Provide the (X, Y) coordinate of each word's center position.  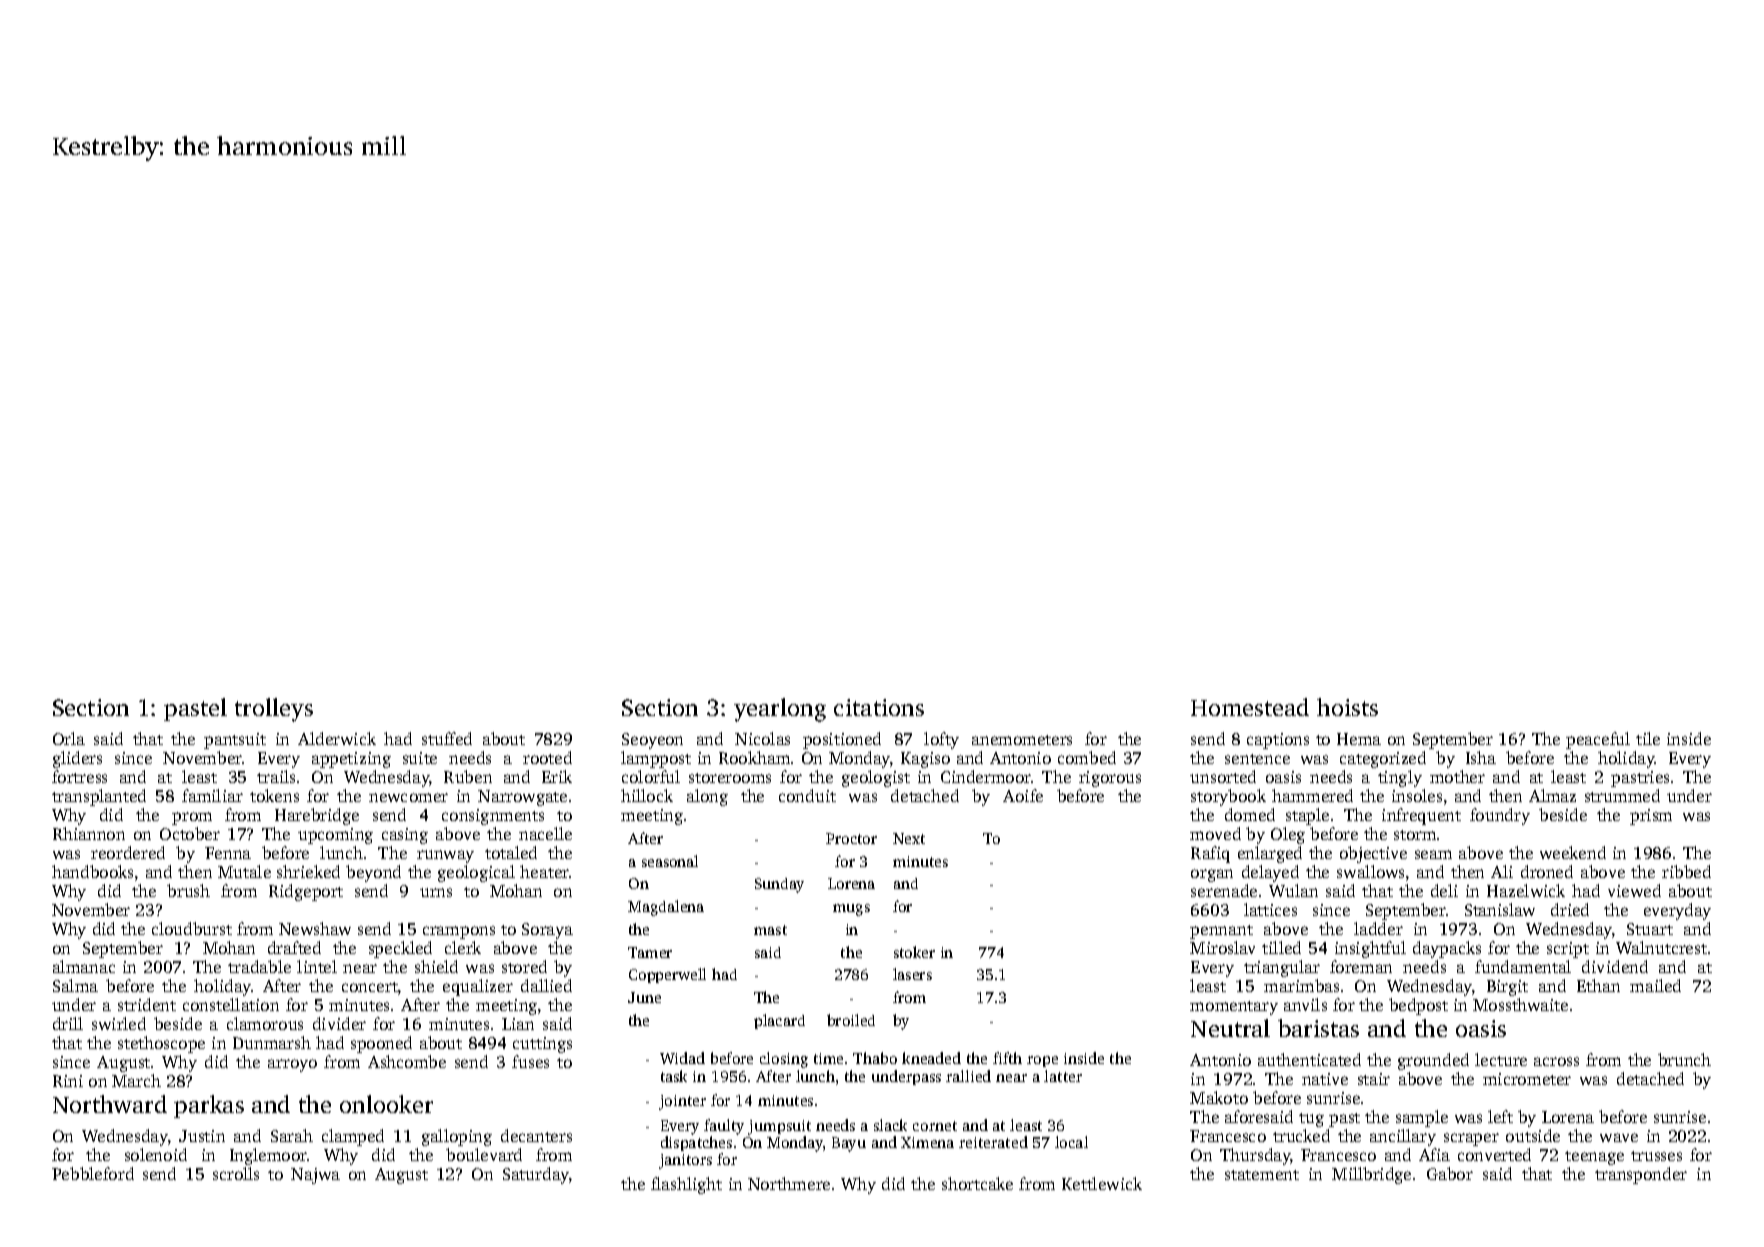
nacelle (545, 833)
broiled (851, 1020)
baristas (1318, 1028)
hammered (1312, 795)
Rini (68, 1081)
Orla (69, 738)
